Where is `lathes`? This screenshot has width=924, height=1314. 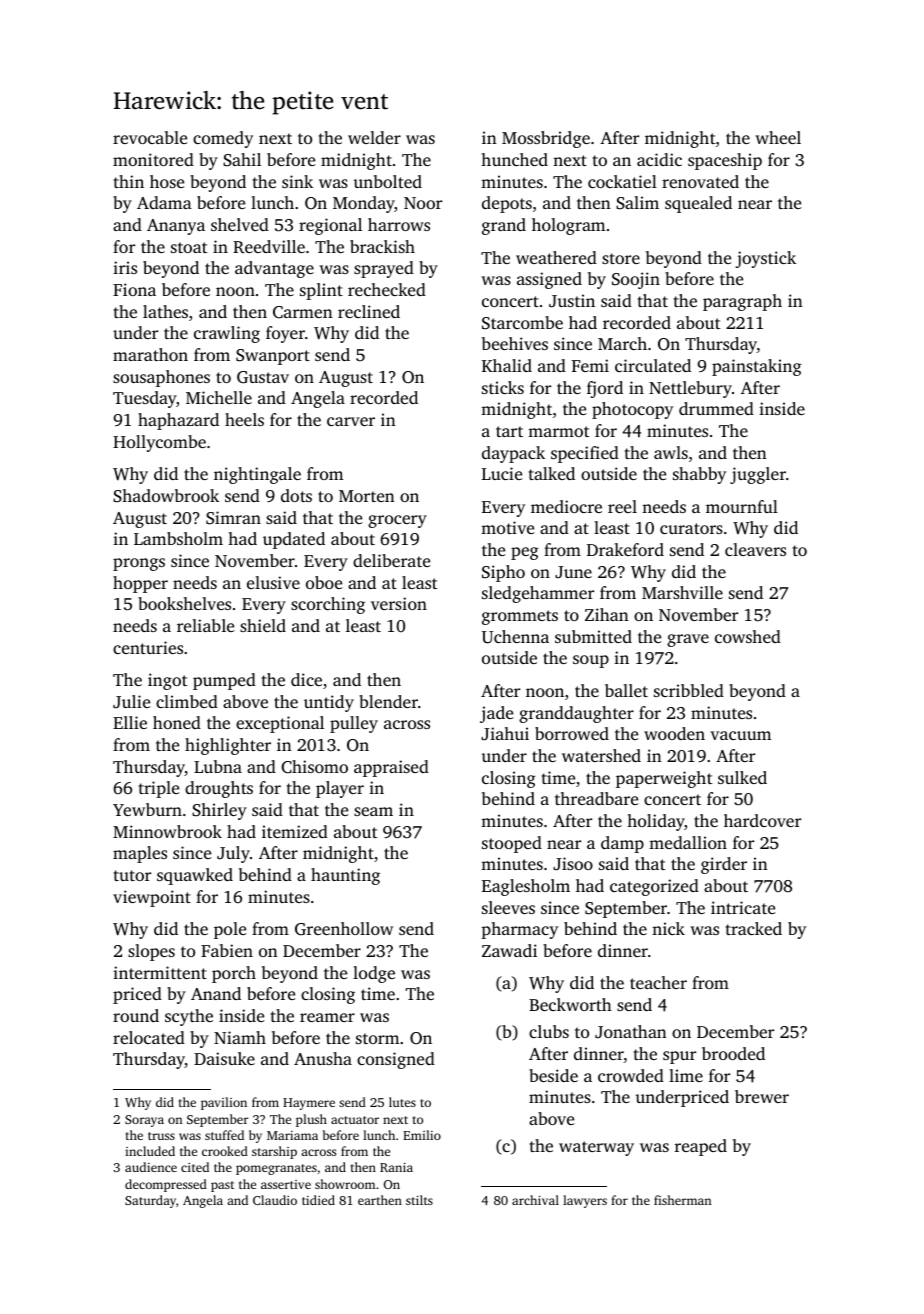
lathes is located at coordinates (165, 311).
